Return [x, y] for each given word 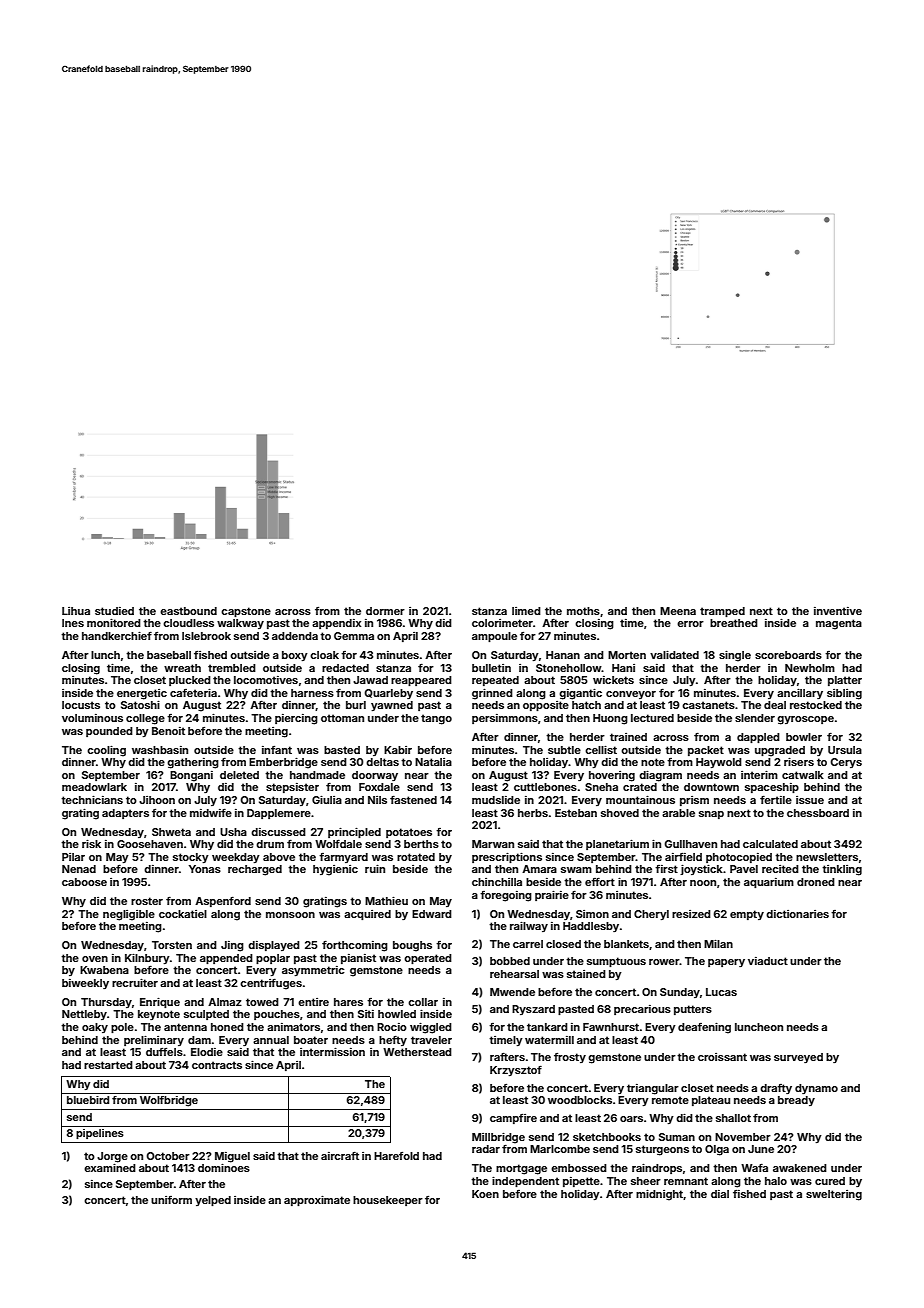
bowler [804, 737]
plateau [711, 1101]
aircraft [340, 1155]
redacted [345, 668]
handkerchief [117, 635]
